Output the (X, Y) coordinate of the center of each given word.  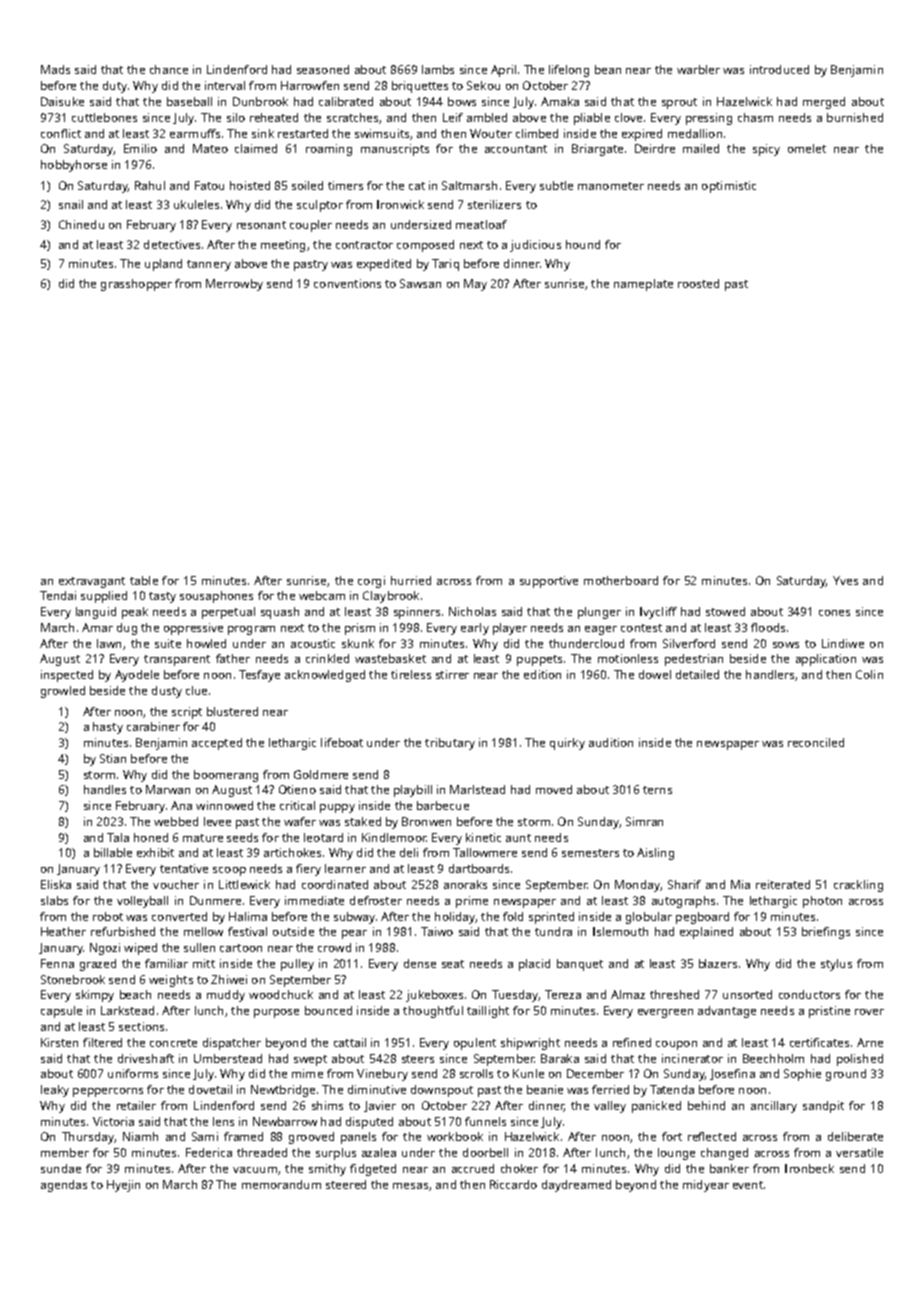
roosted (698, 283)
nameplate (643, 285)
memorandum (281, 1184)
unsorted (747, 994)
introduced (779, 69)
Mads (55, 69)
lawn (109, 643)
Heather (63, 931)
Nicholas (472, 611)
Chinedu (81, 224)
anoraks (465, 884)
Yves (845, 580)
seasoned (323, 69)
